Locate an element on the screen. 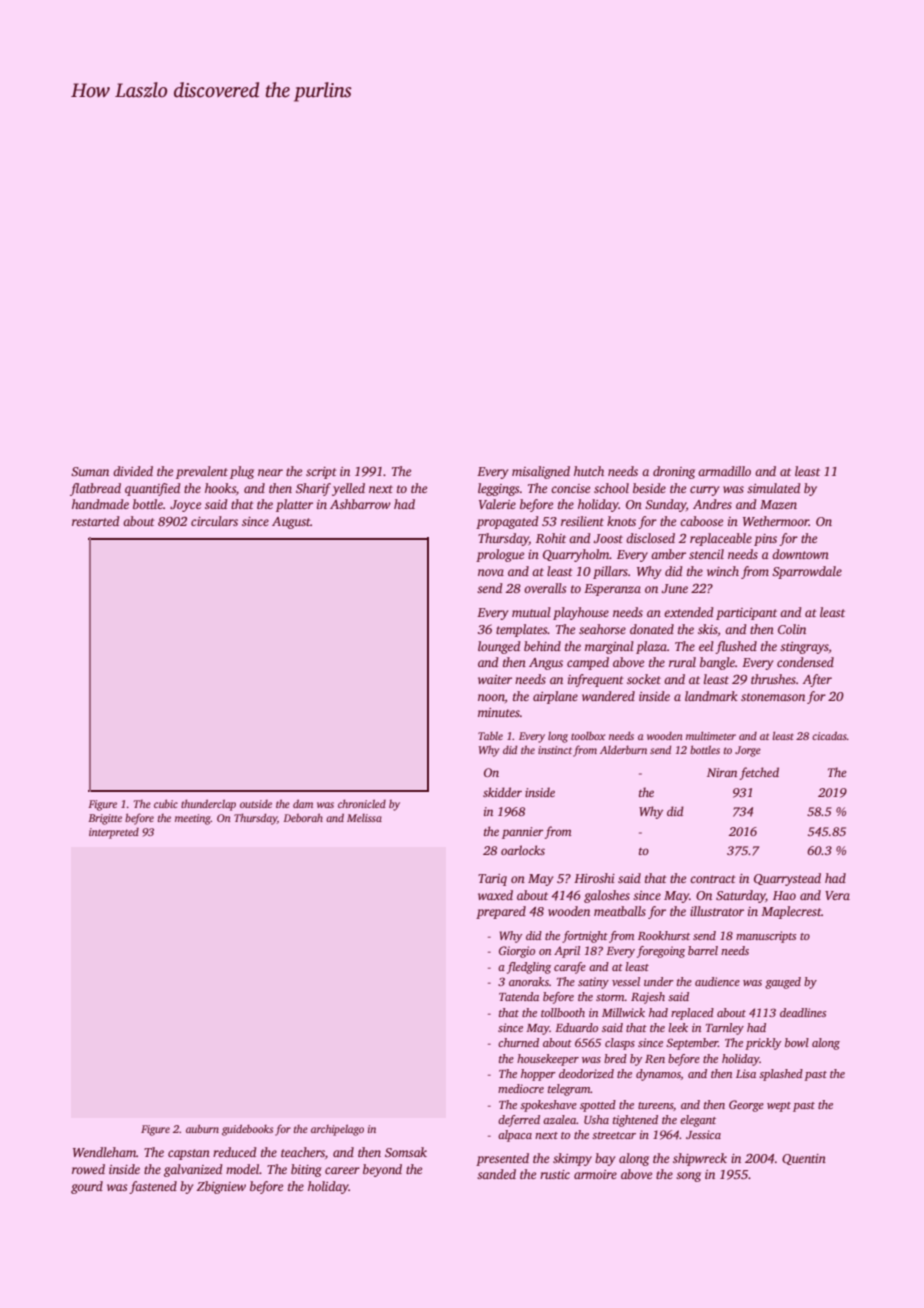  cubic is located at coordinates (166, 803).
